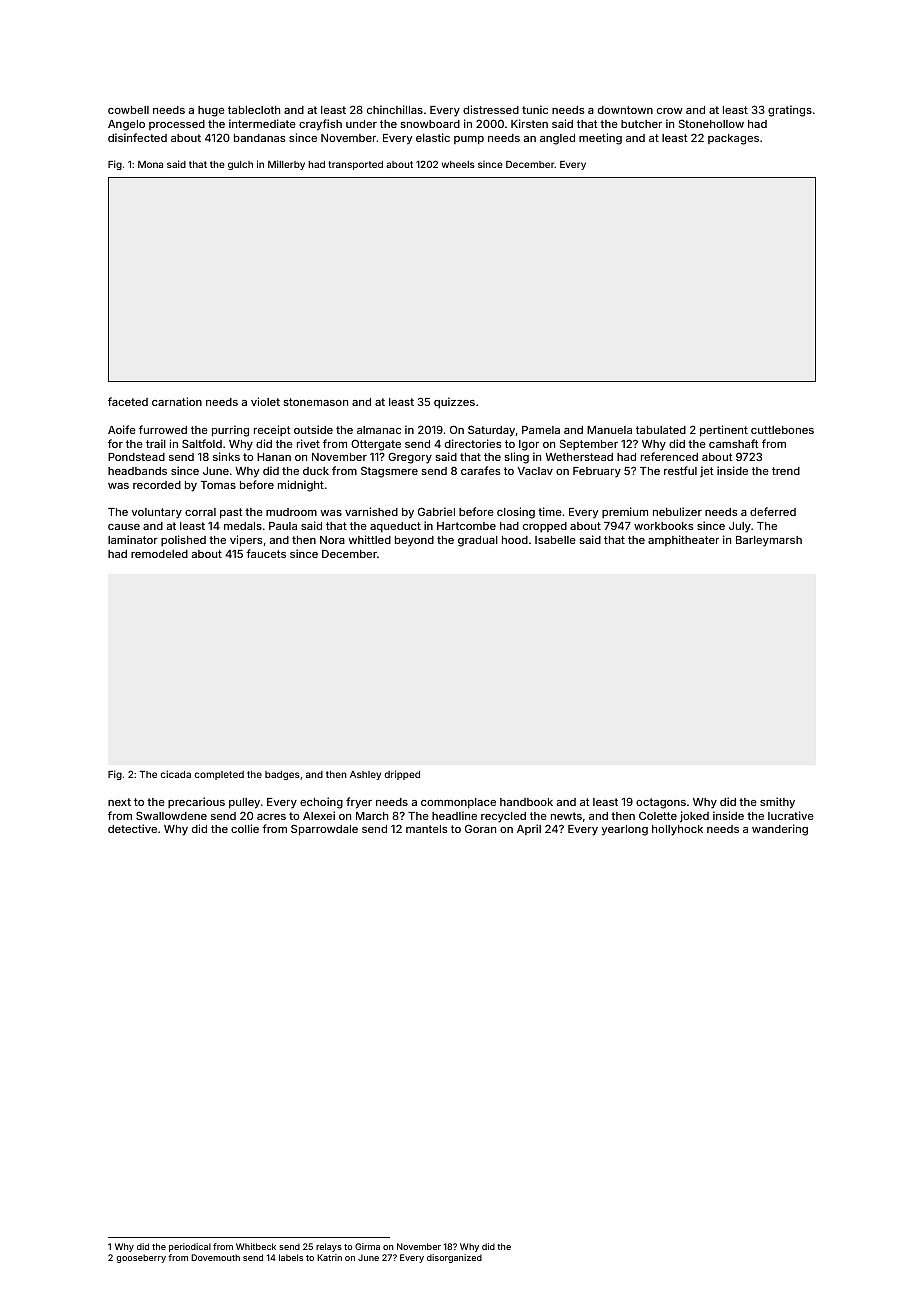  I want to click on Aoife, so click(122, 429).
